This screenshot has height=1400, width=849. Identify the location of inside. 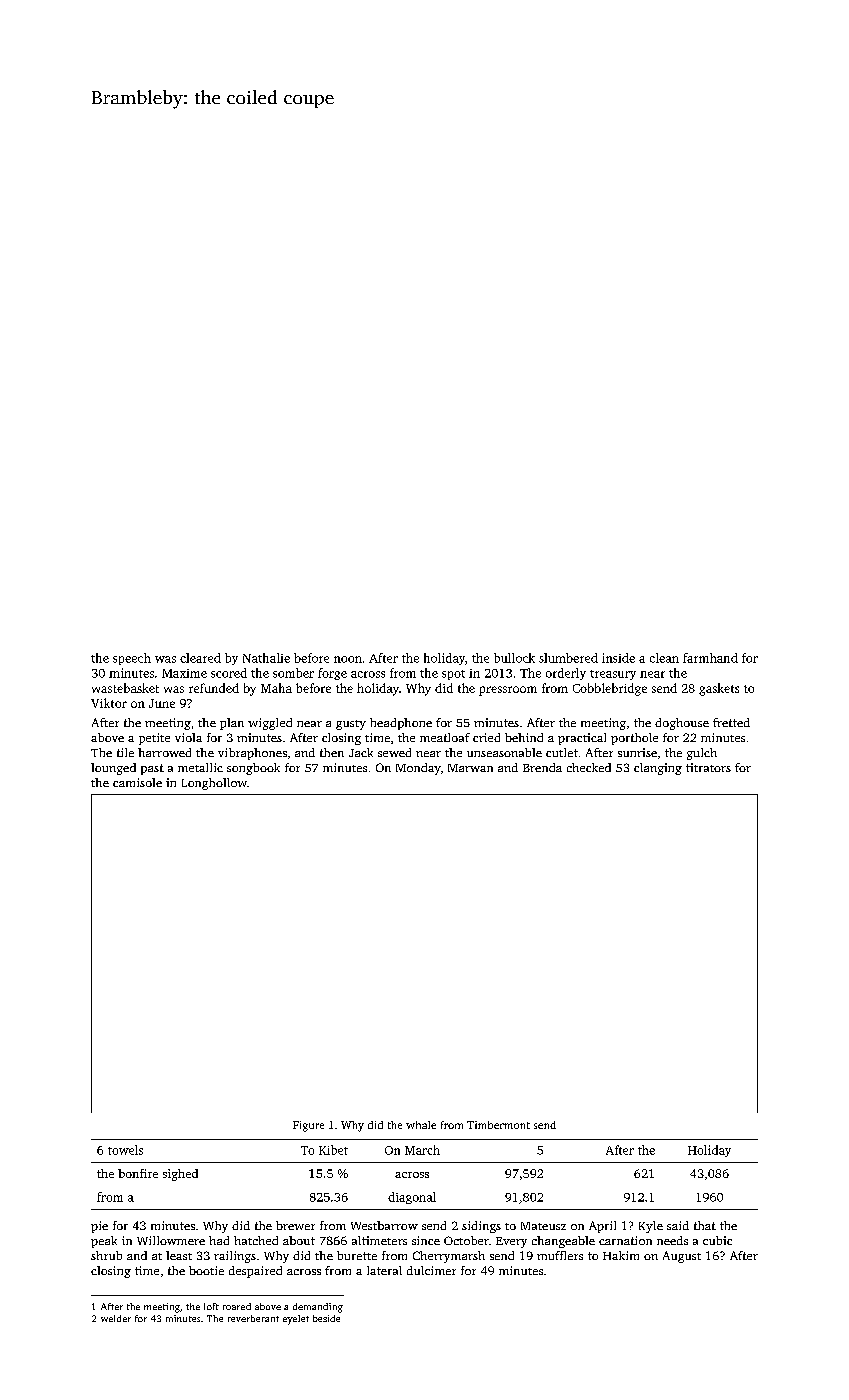
(618, 658).
